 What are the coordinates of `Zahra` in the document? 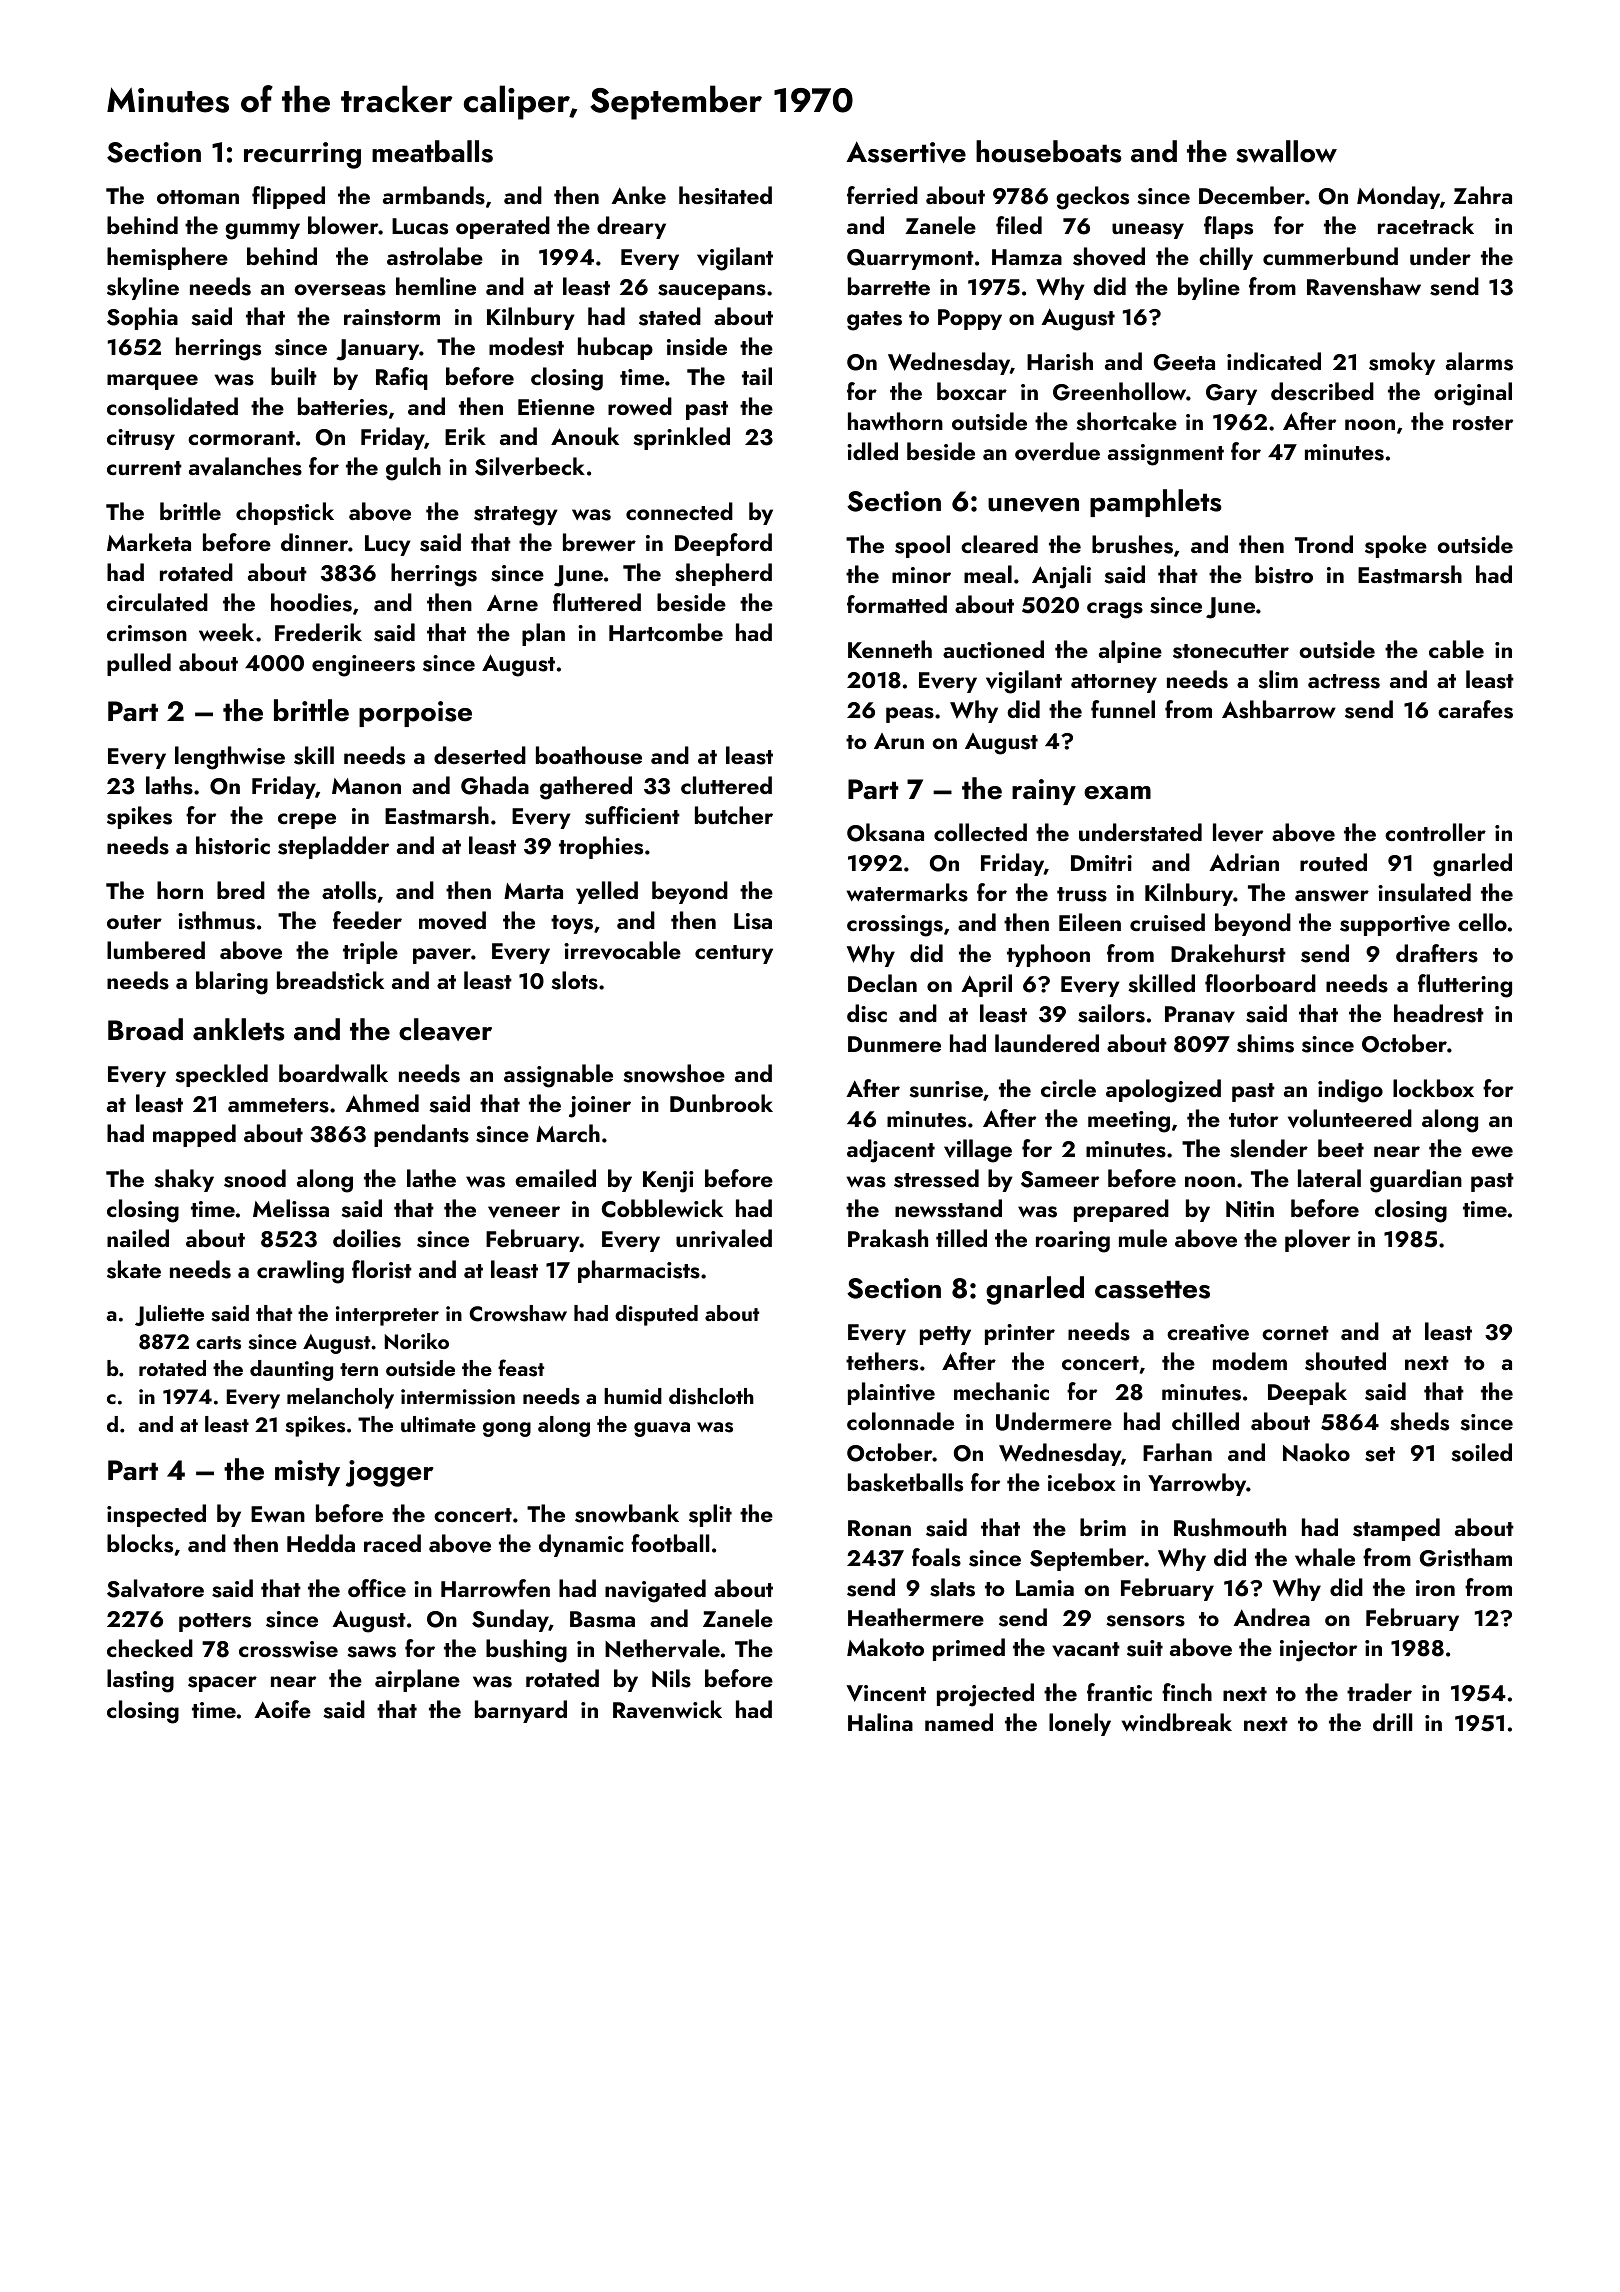 It's located at (1482, 195).
